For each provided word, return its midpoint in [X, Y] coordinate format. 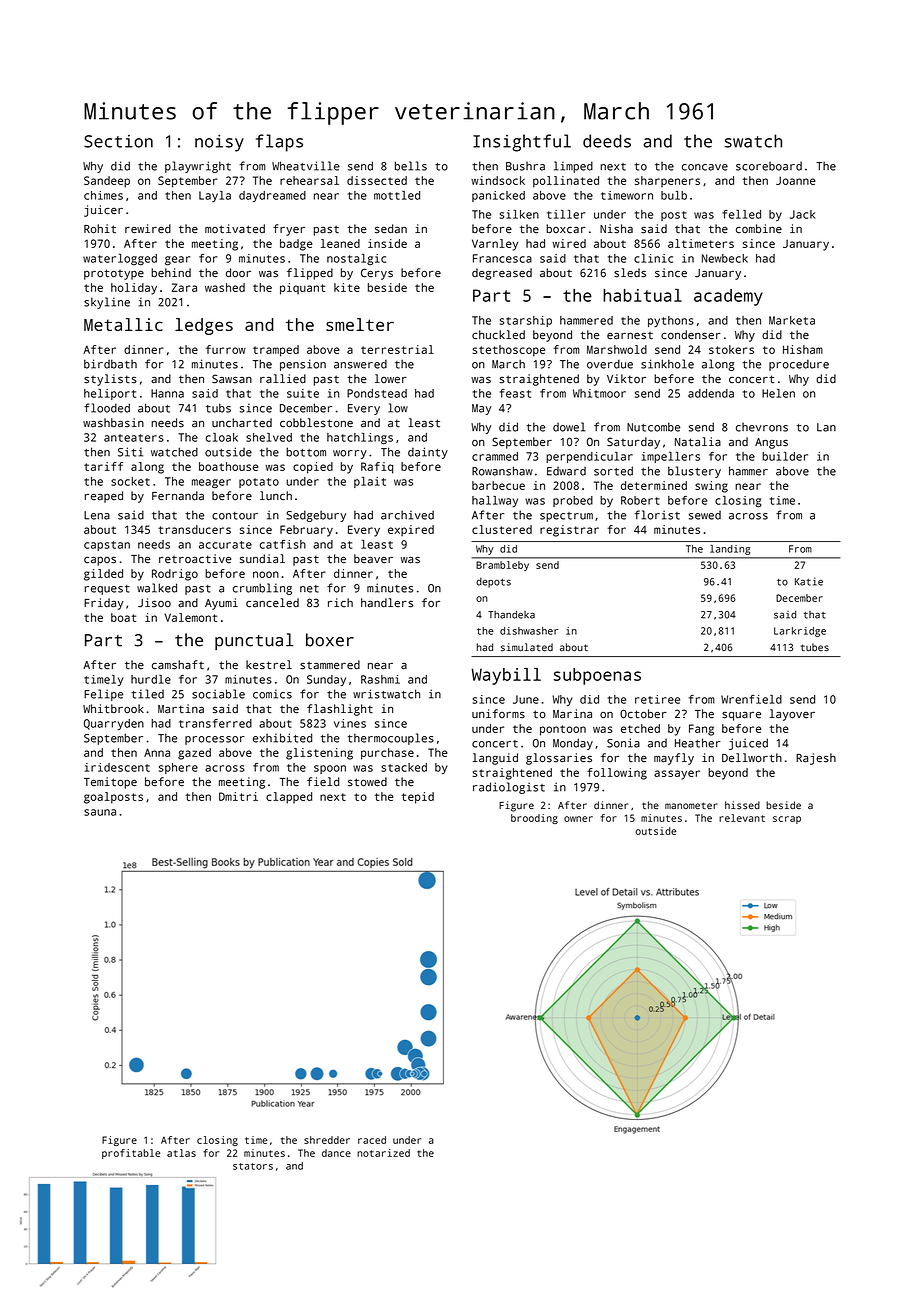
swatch [753, 141]
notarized [383, 1153]
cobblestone [316, 423]
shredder [327, 1140]
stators [253, 1166]
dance [336, 1153]
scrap [787, 820]
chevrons [762, 427]
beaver [373, 559]
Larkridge [800, 632]
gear [177, 260]
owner [578, 819]
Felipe [103, 695]
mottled [397, 195]
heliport [110, 394]
